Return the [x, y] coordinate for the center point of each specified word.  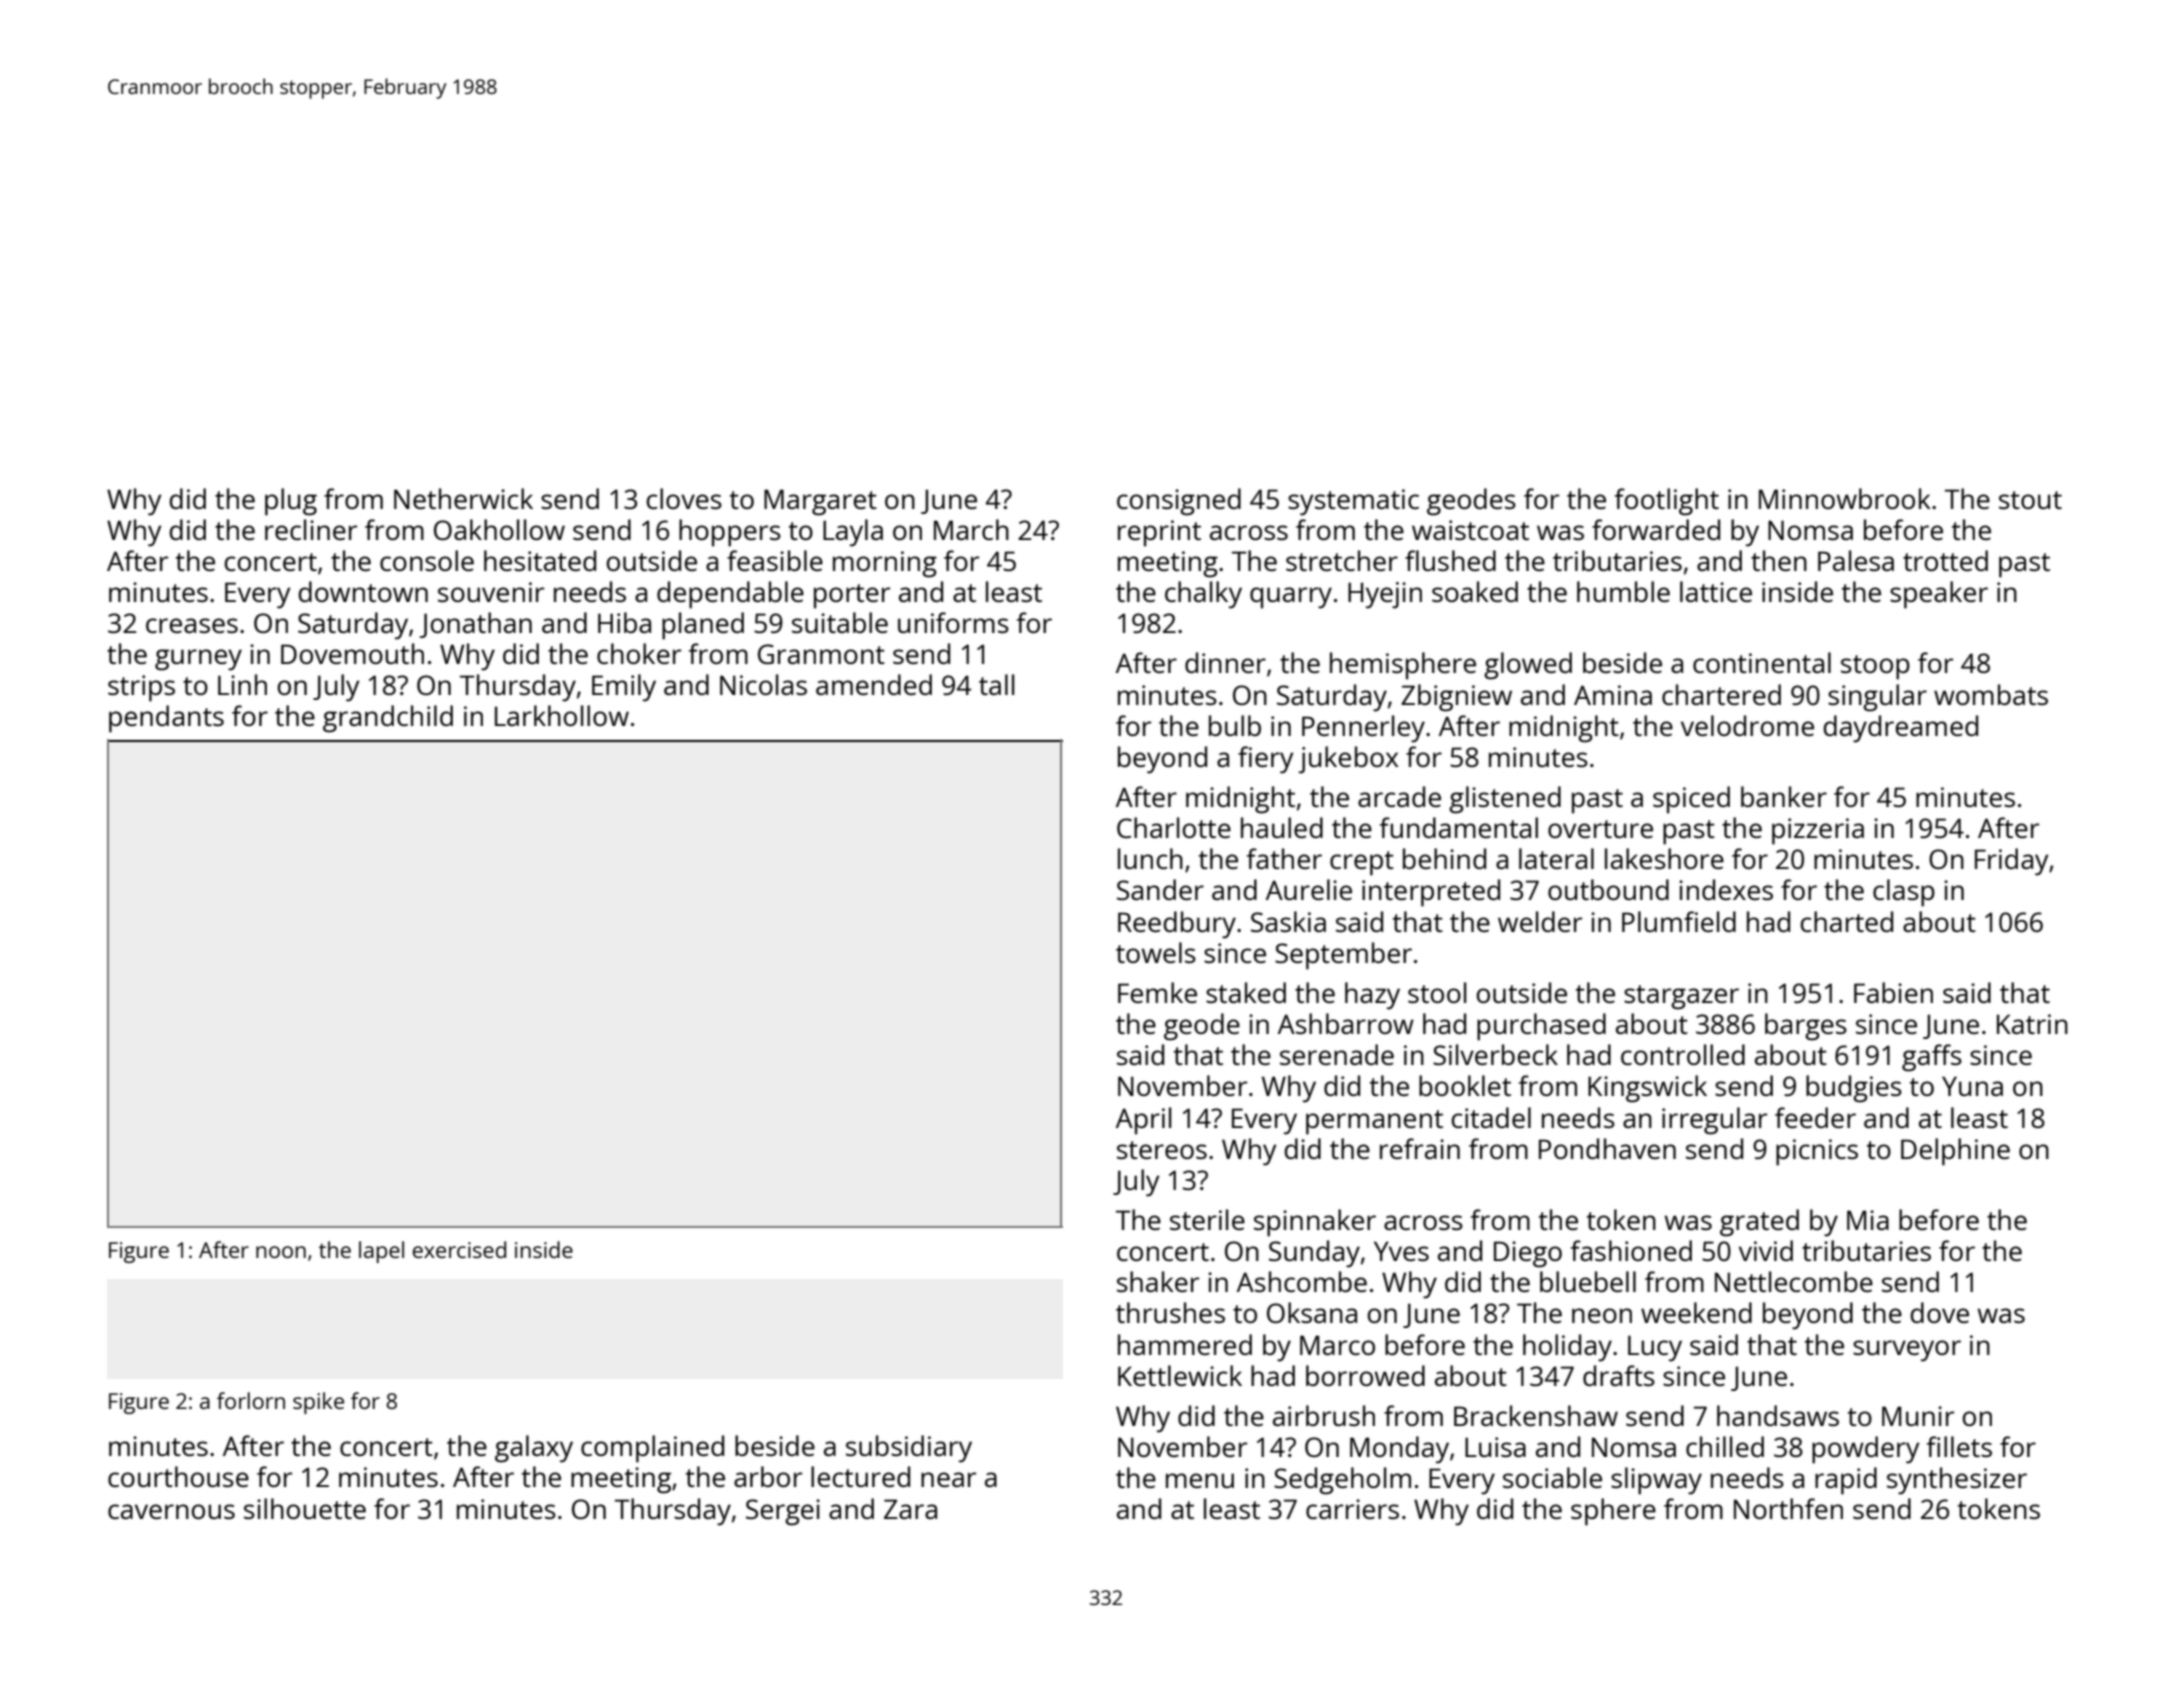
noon [281, 1252]
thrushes [1170, 1312]
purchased [1541, 1027]
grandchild [388, 719]
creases [192, 625]
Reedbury [1177, 925]
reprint [1159, 533]
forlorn [251, 1400]
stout [2030, 500]
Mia [1868, 1220]
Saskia [1288, 921]
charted [1847, 921]
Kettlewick [1180, 1375]
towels [1156, 952]
